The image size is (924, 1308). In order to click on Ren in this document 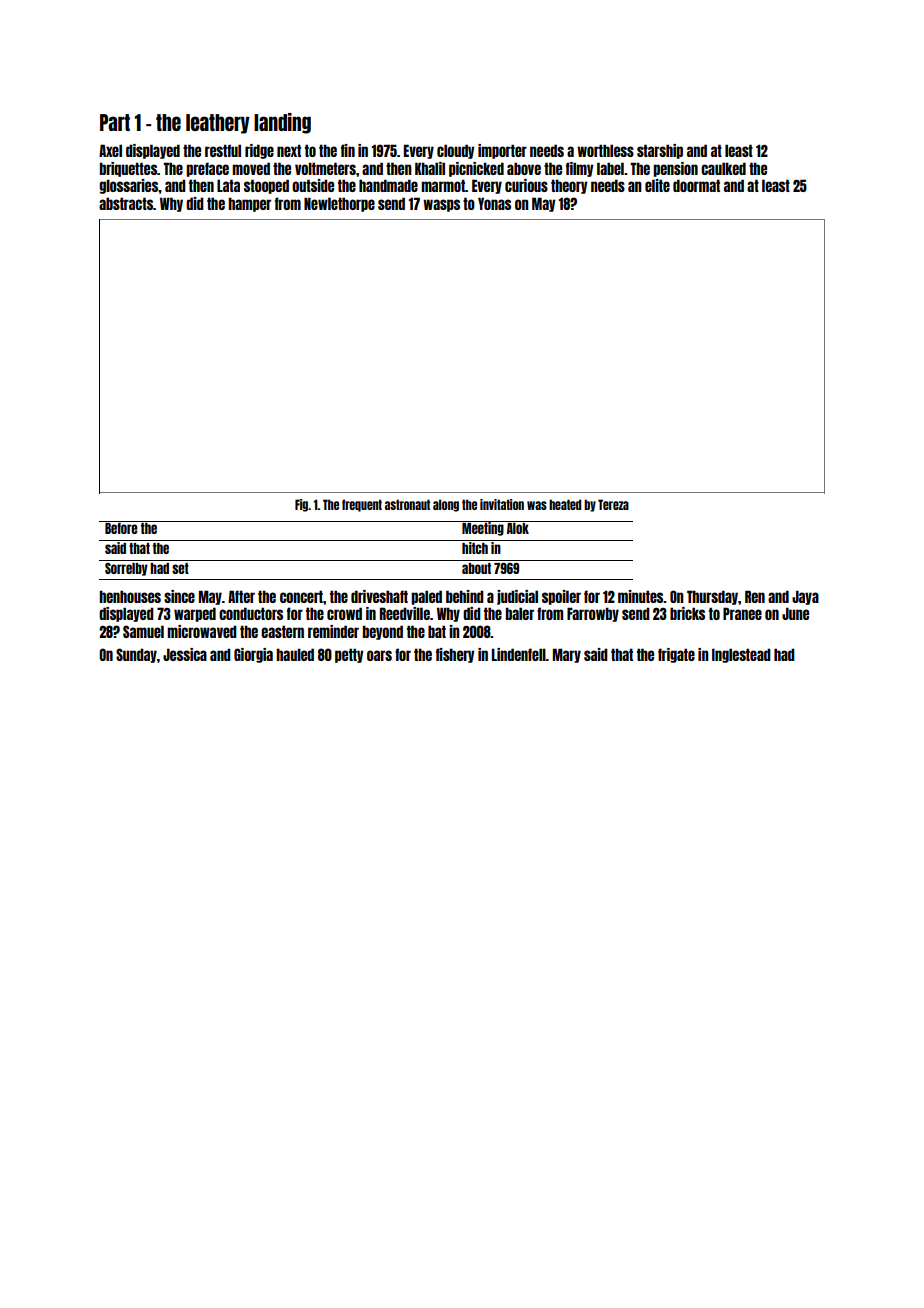, I will do `click(755, 596)`.
